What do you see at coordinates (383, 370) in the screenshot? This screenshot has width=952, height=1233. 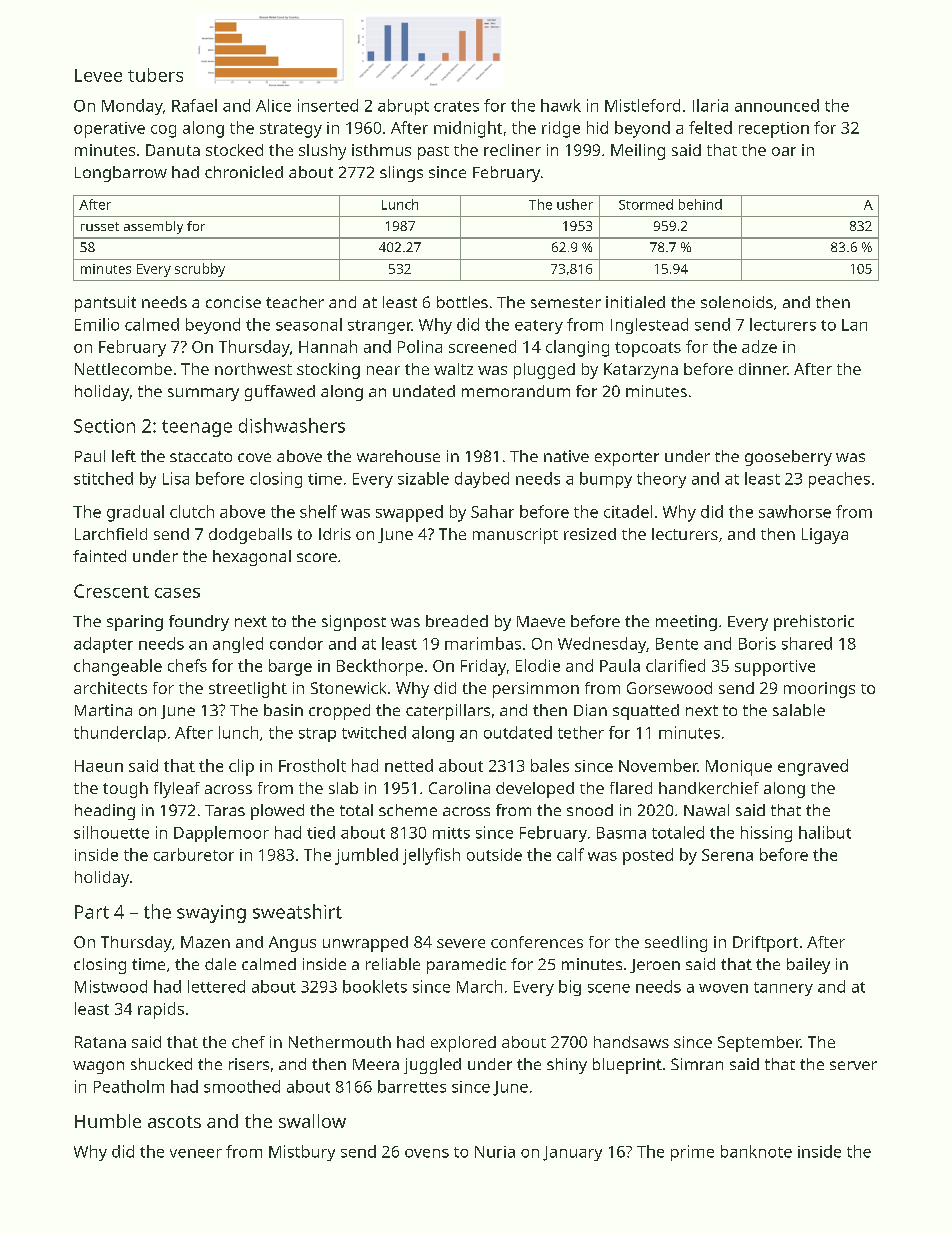 I see `near` at bounding box center [383, 370].
